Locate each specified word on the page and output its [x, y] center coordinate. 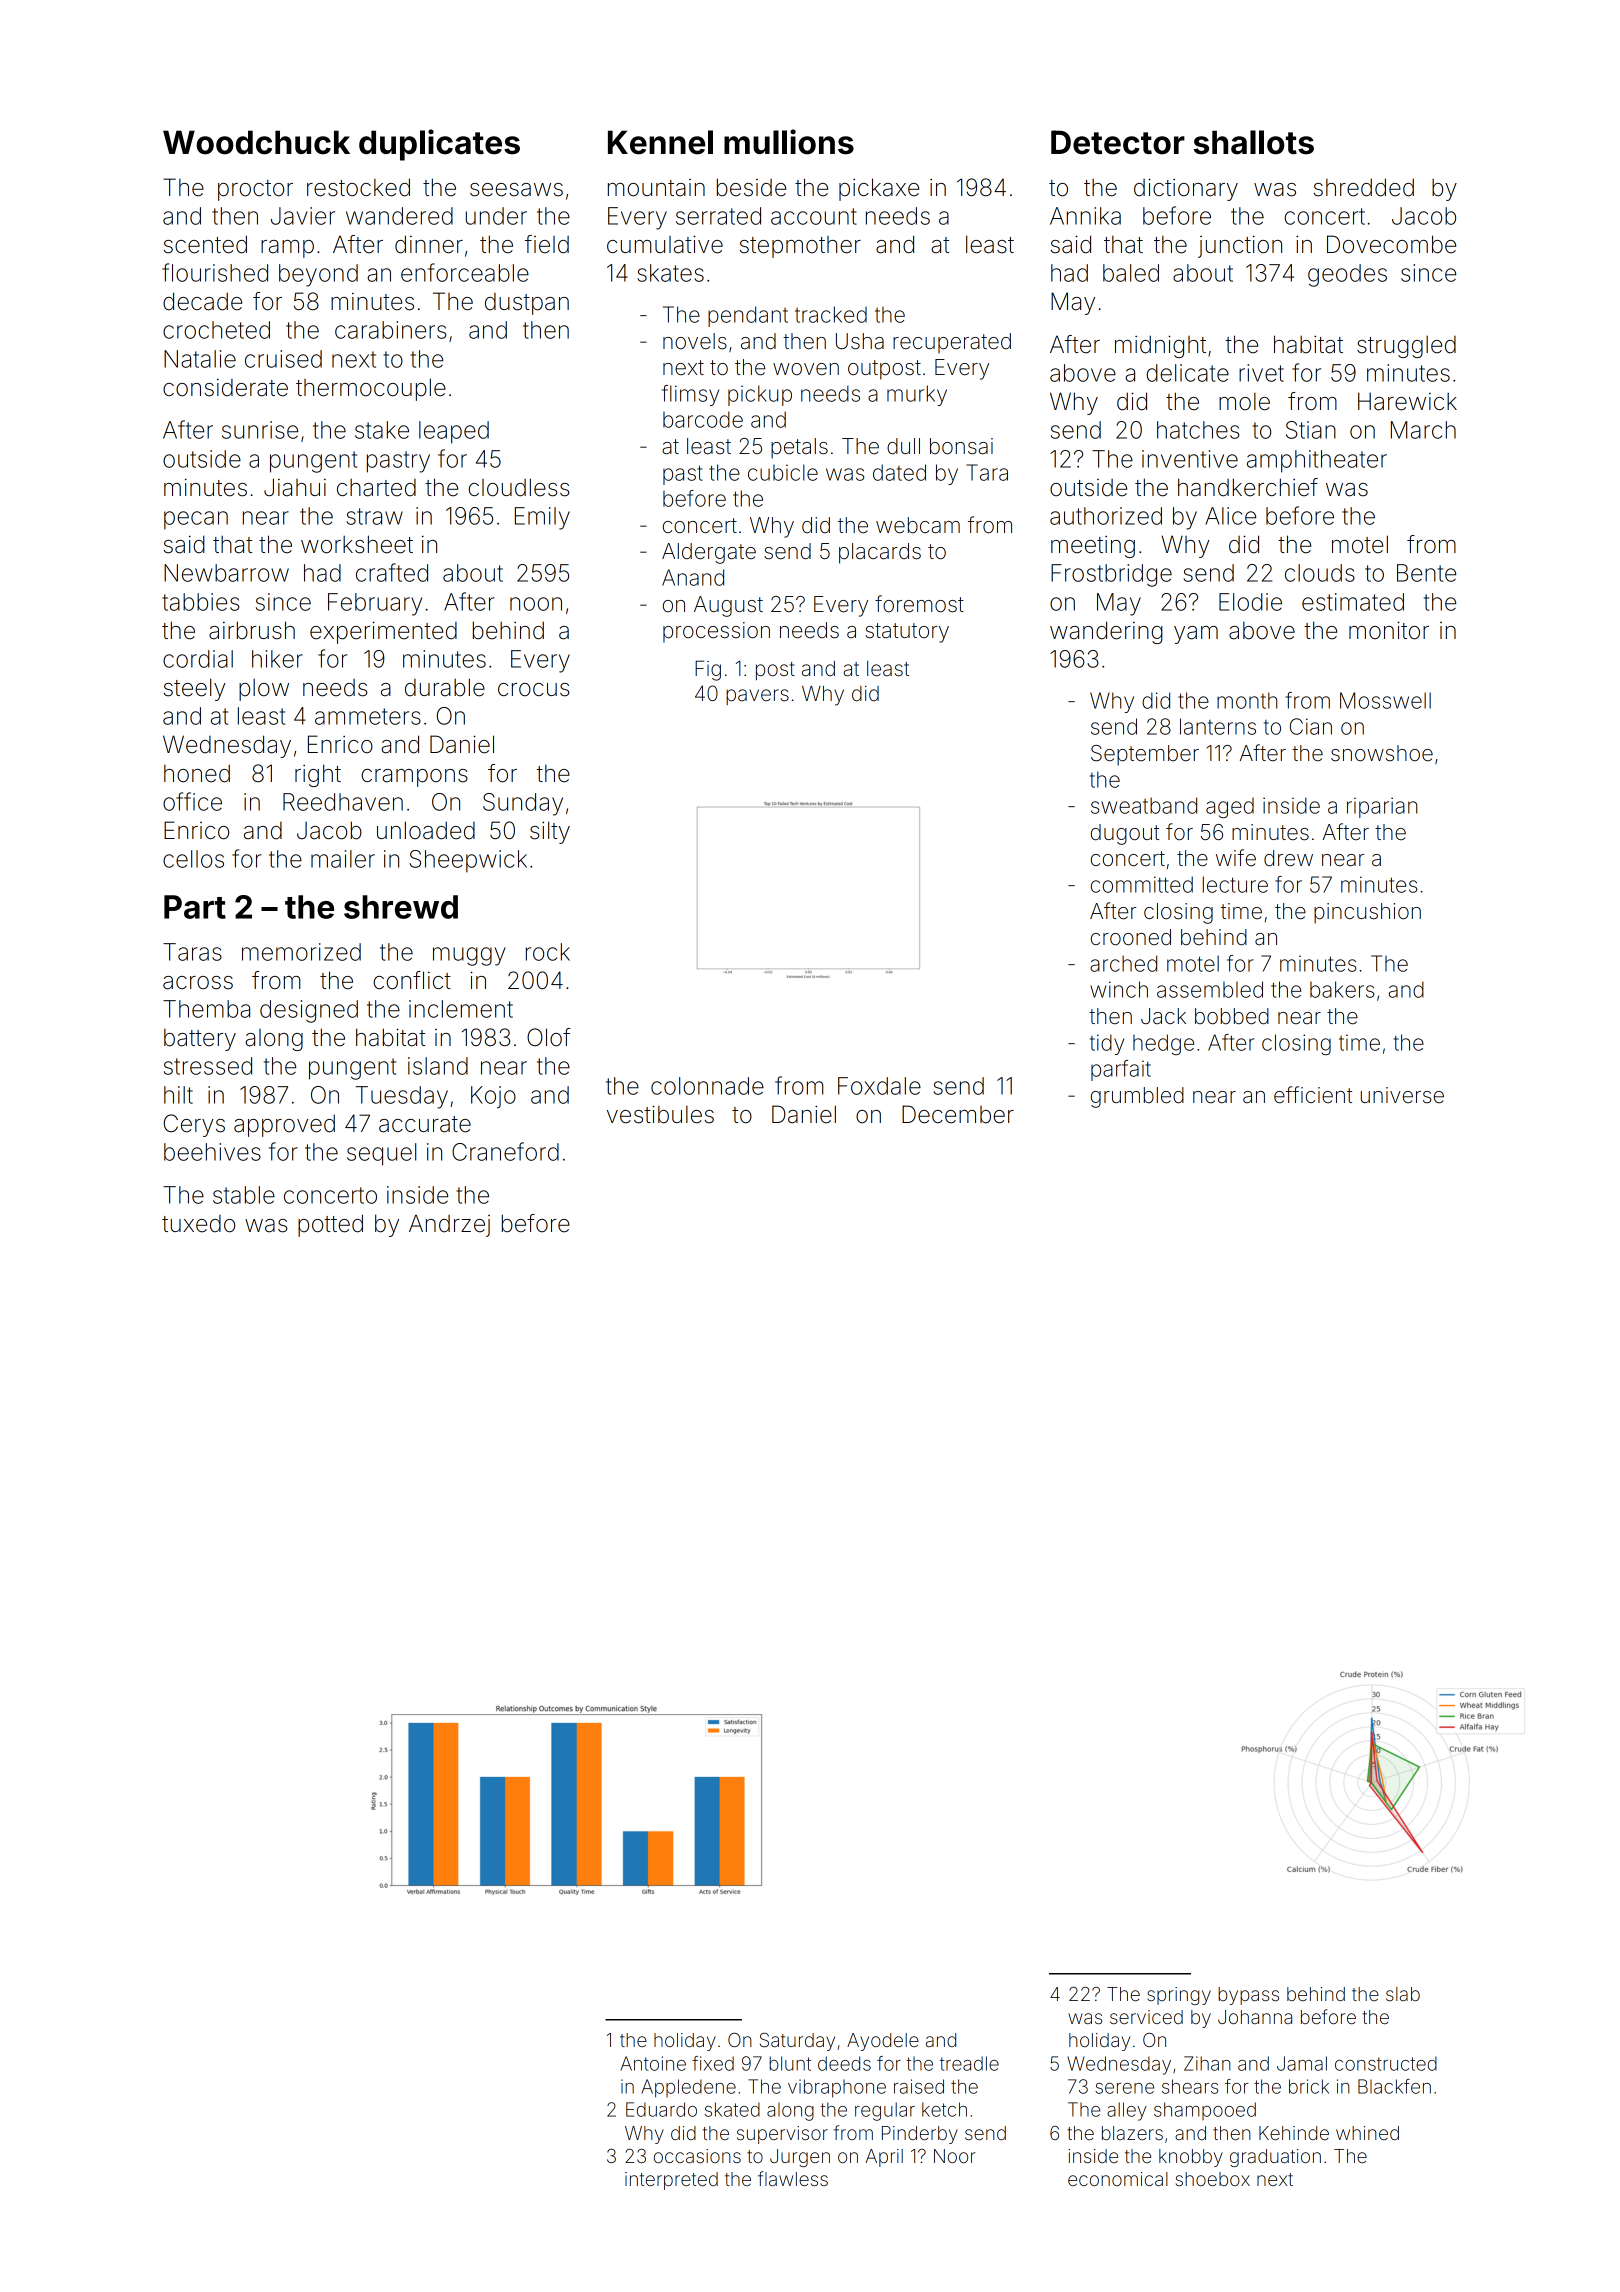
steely [195, 689]
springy [1179, 1996]
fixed [713, 2063]
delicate [1187, 373]
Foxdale [879, 1086]
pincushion [1367, 913]
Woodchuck [256, 142]
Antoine [653, 2063]
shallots [1254, 142]
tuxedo [198, 1224]
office [192, 801]
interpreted [671, 2181]
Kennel [660, 142]
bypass [1248, 1996]
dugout [1125, 834]
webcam [918, 525]
